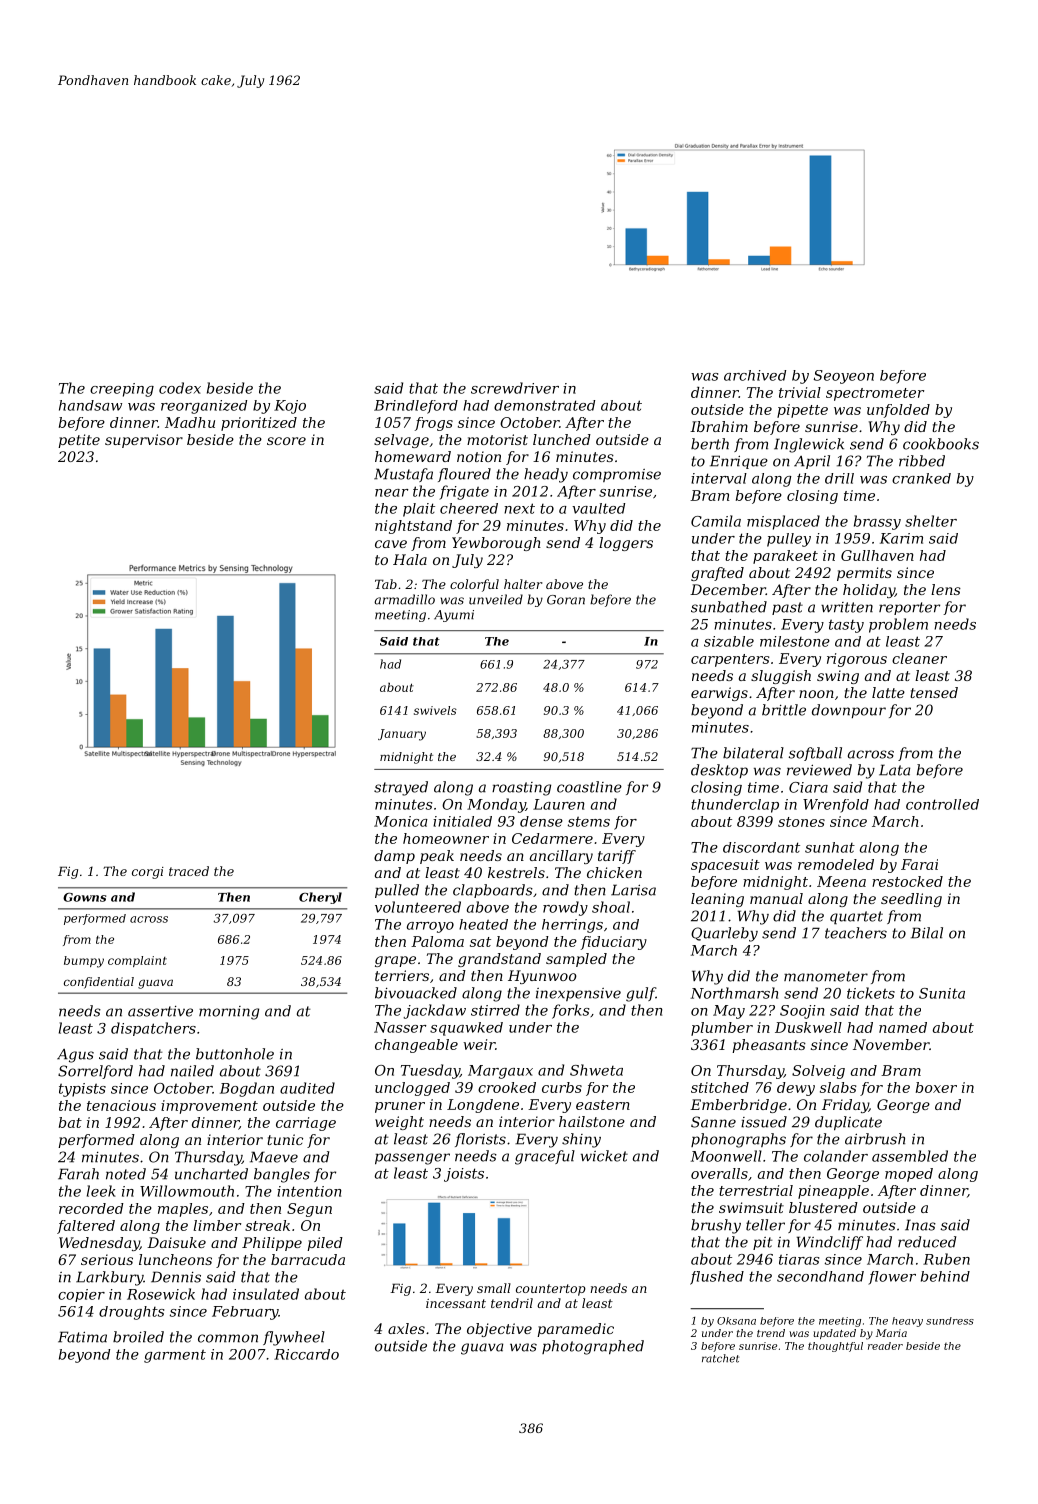  I want to click on supervisor, so click(144, 441).
